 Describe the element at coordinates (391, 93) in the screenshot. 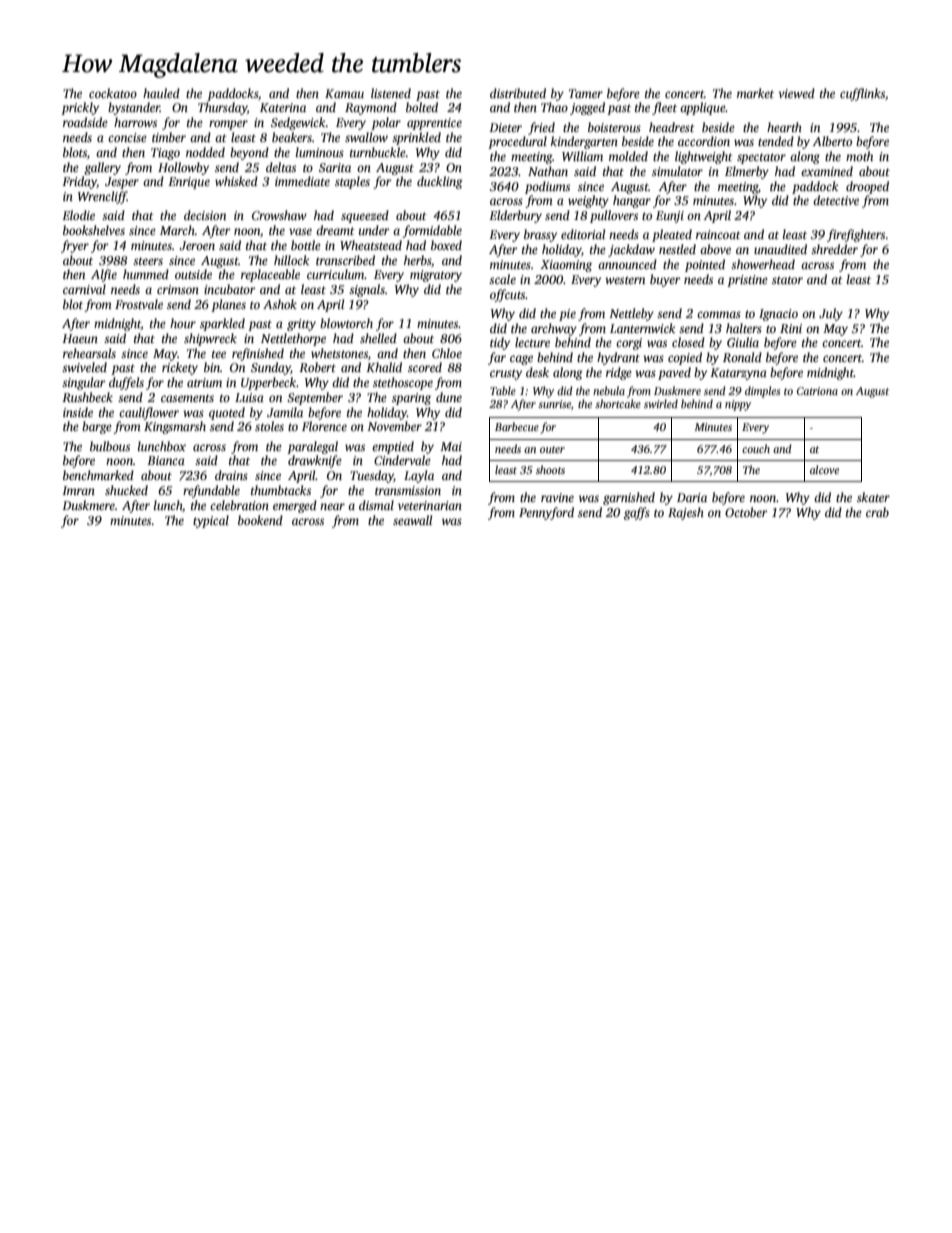

I see `listened` at that location.
